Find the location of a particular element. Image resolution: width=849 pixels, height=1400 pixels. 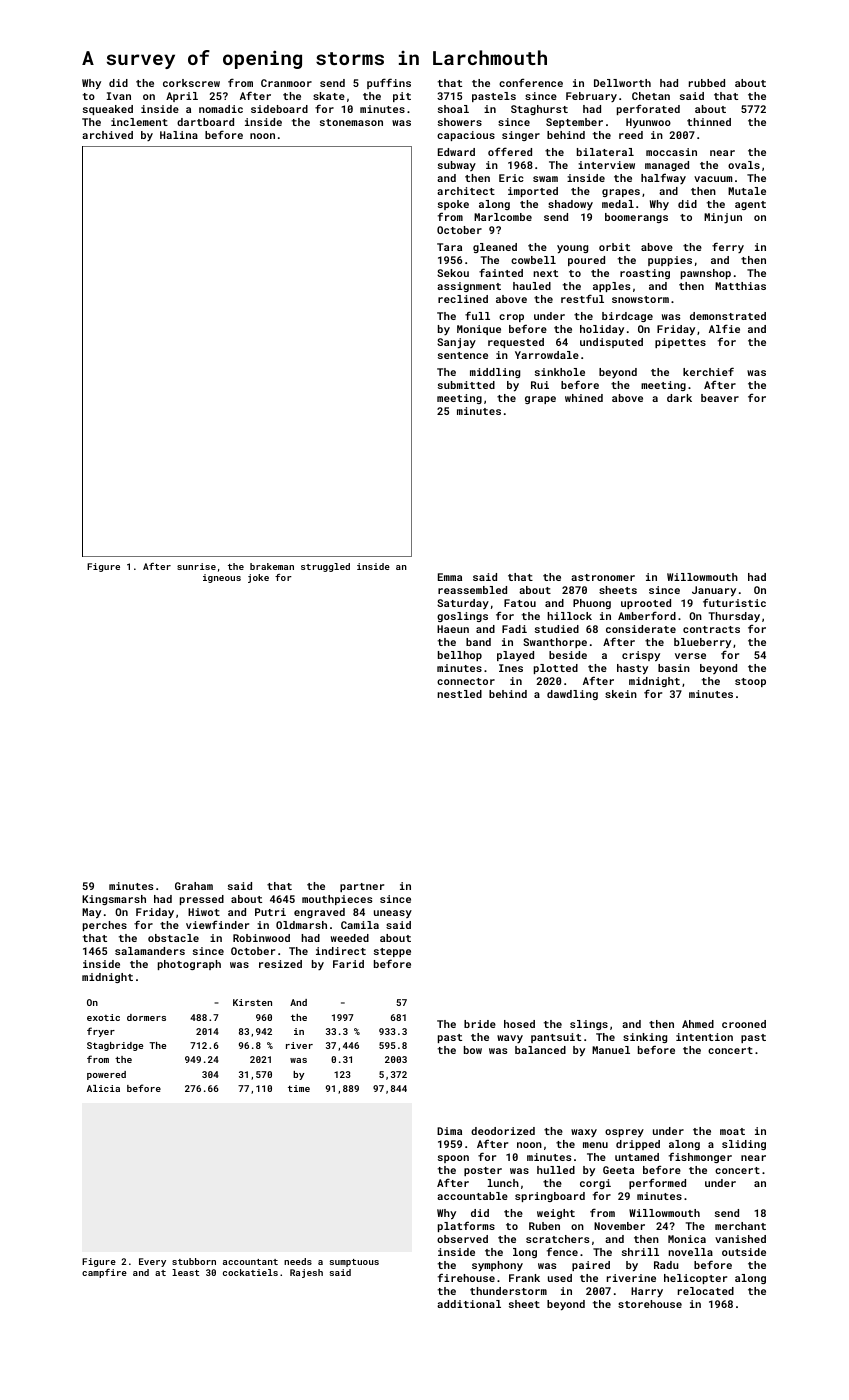

Emma is located at coordinates (450, 577).
